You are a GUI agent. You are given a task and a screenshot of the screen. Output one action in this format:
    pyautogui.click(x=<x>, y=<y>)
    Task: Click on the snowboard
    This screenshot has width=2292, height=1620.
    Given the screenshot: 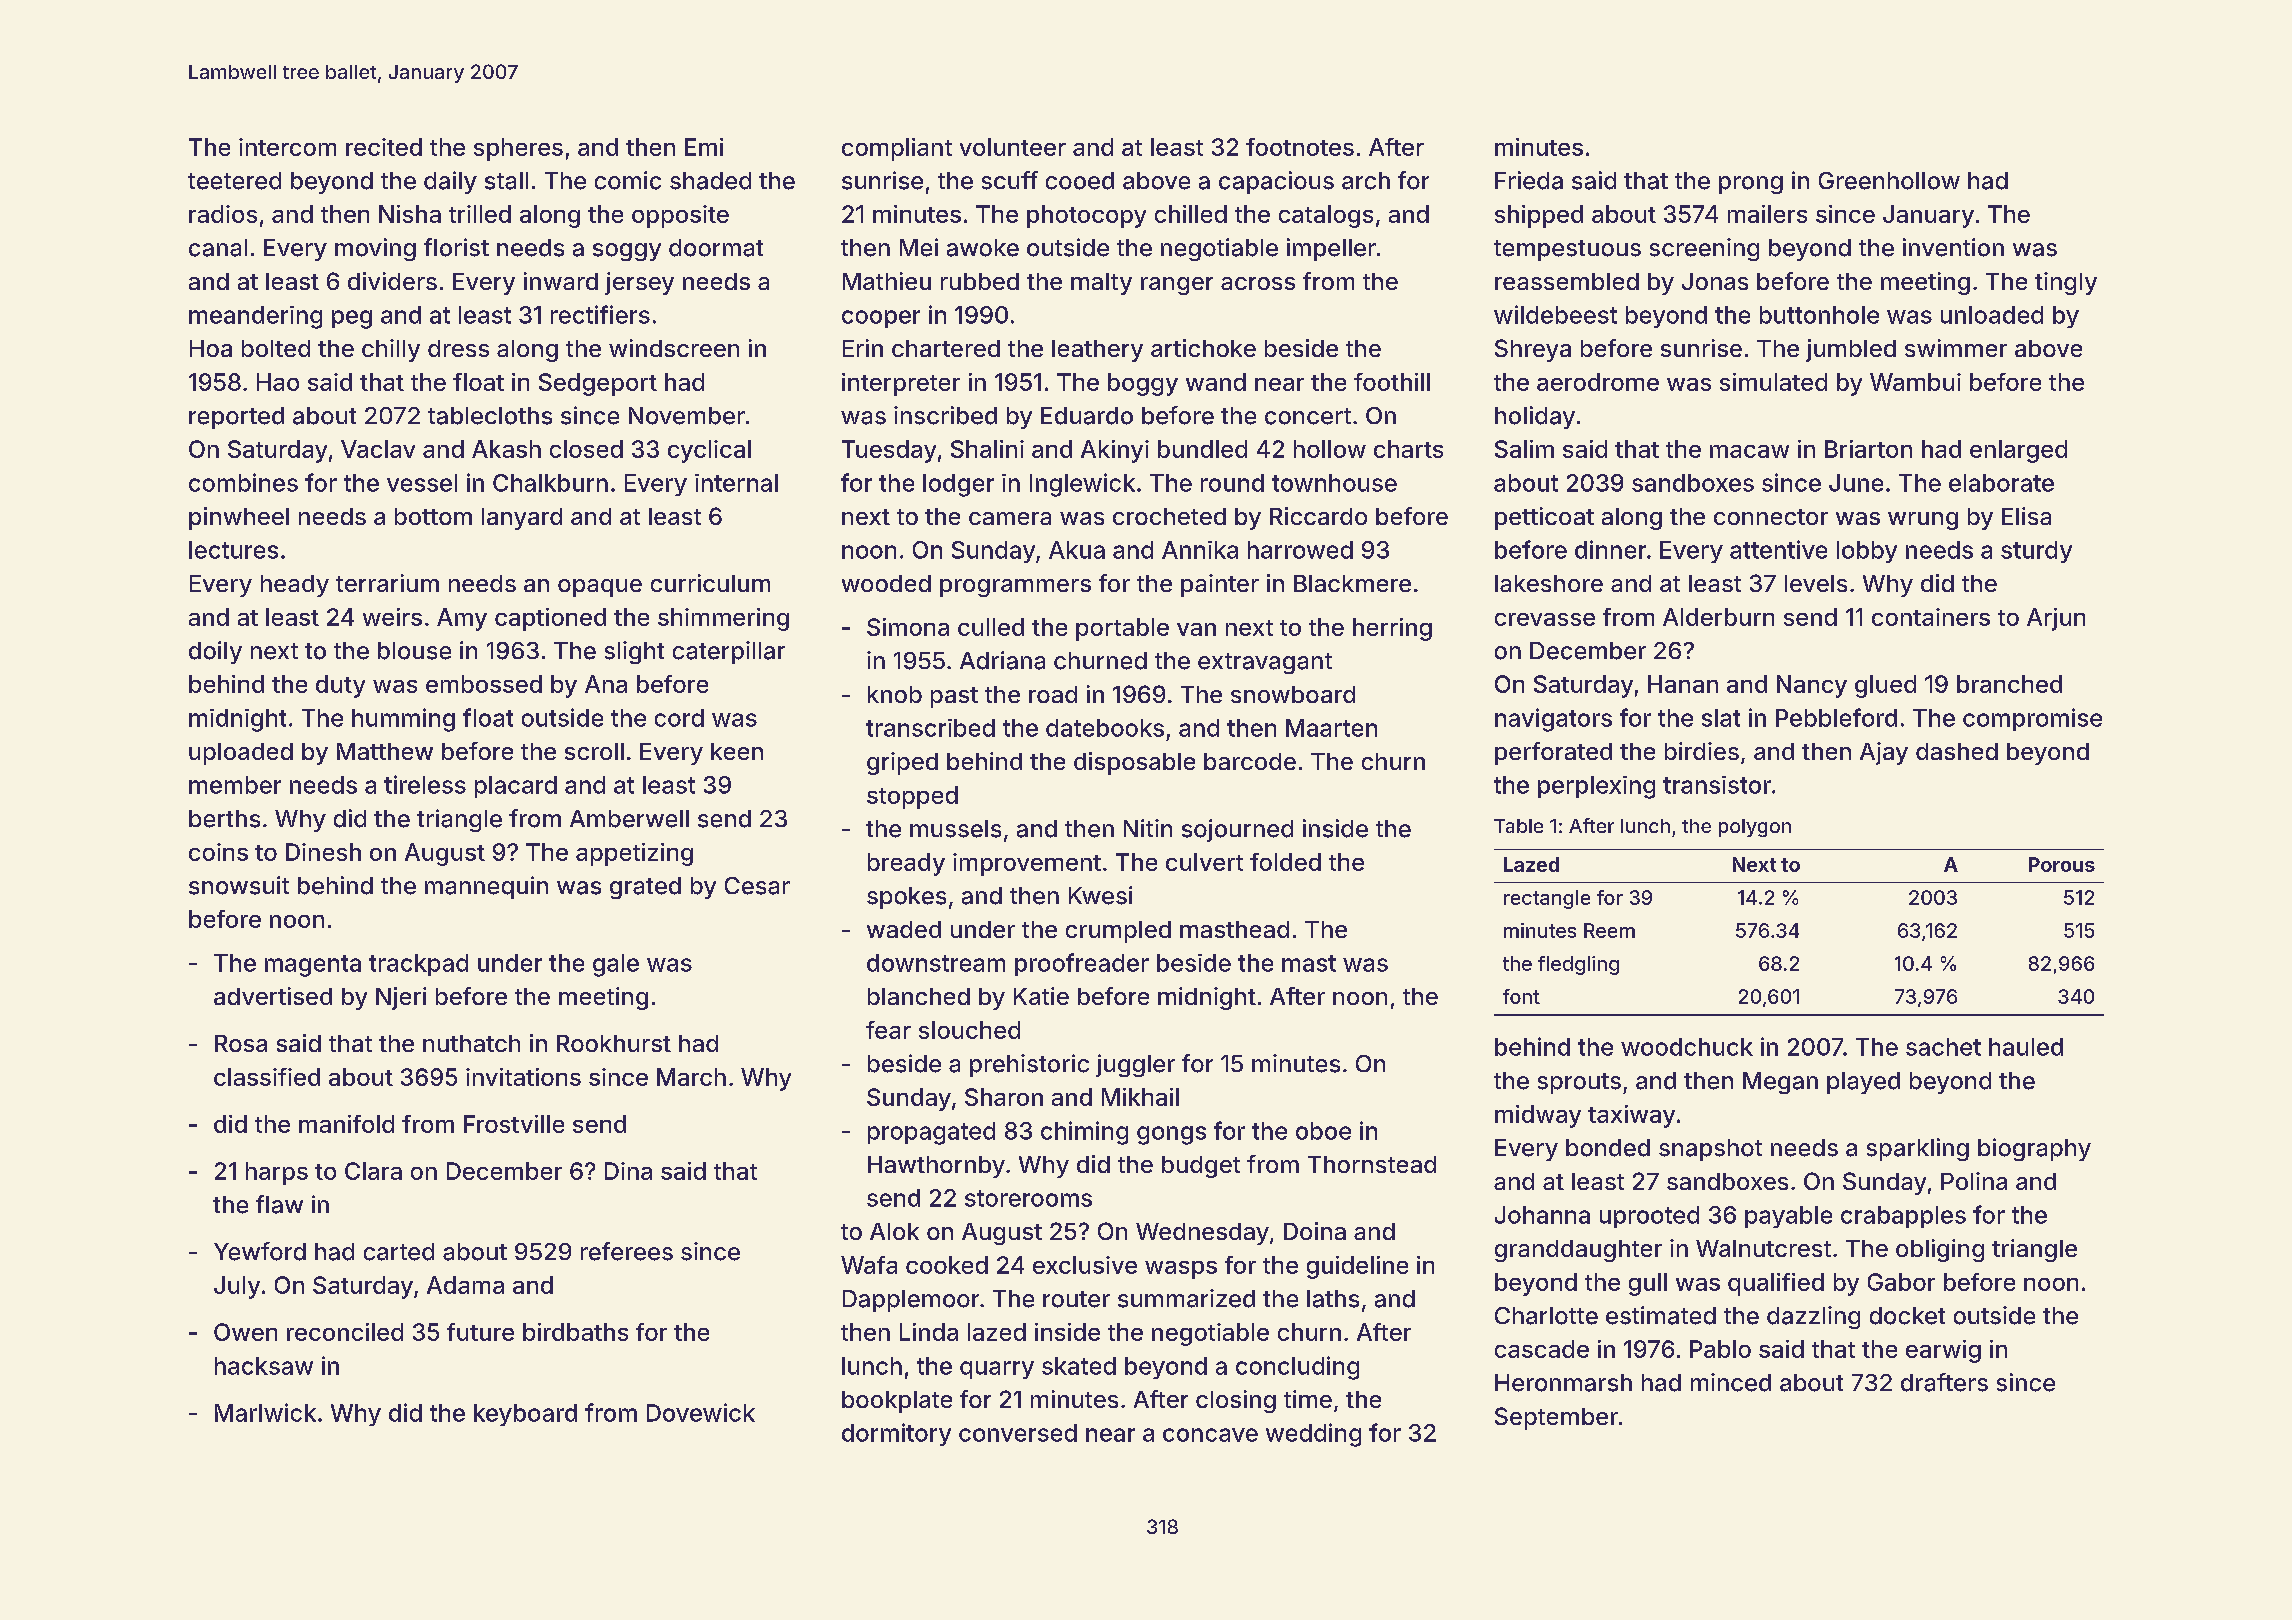 What is the action you would take?
    pyautogui.click(x=1293, y=694)
